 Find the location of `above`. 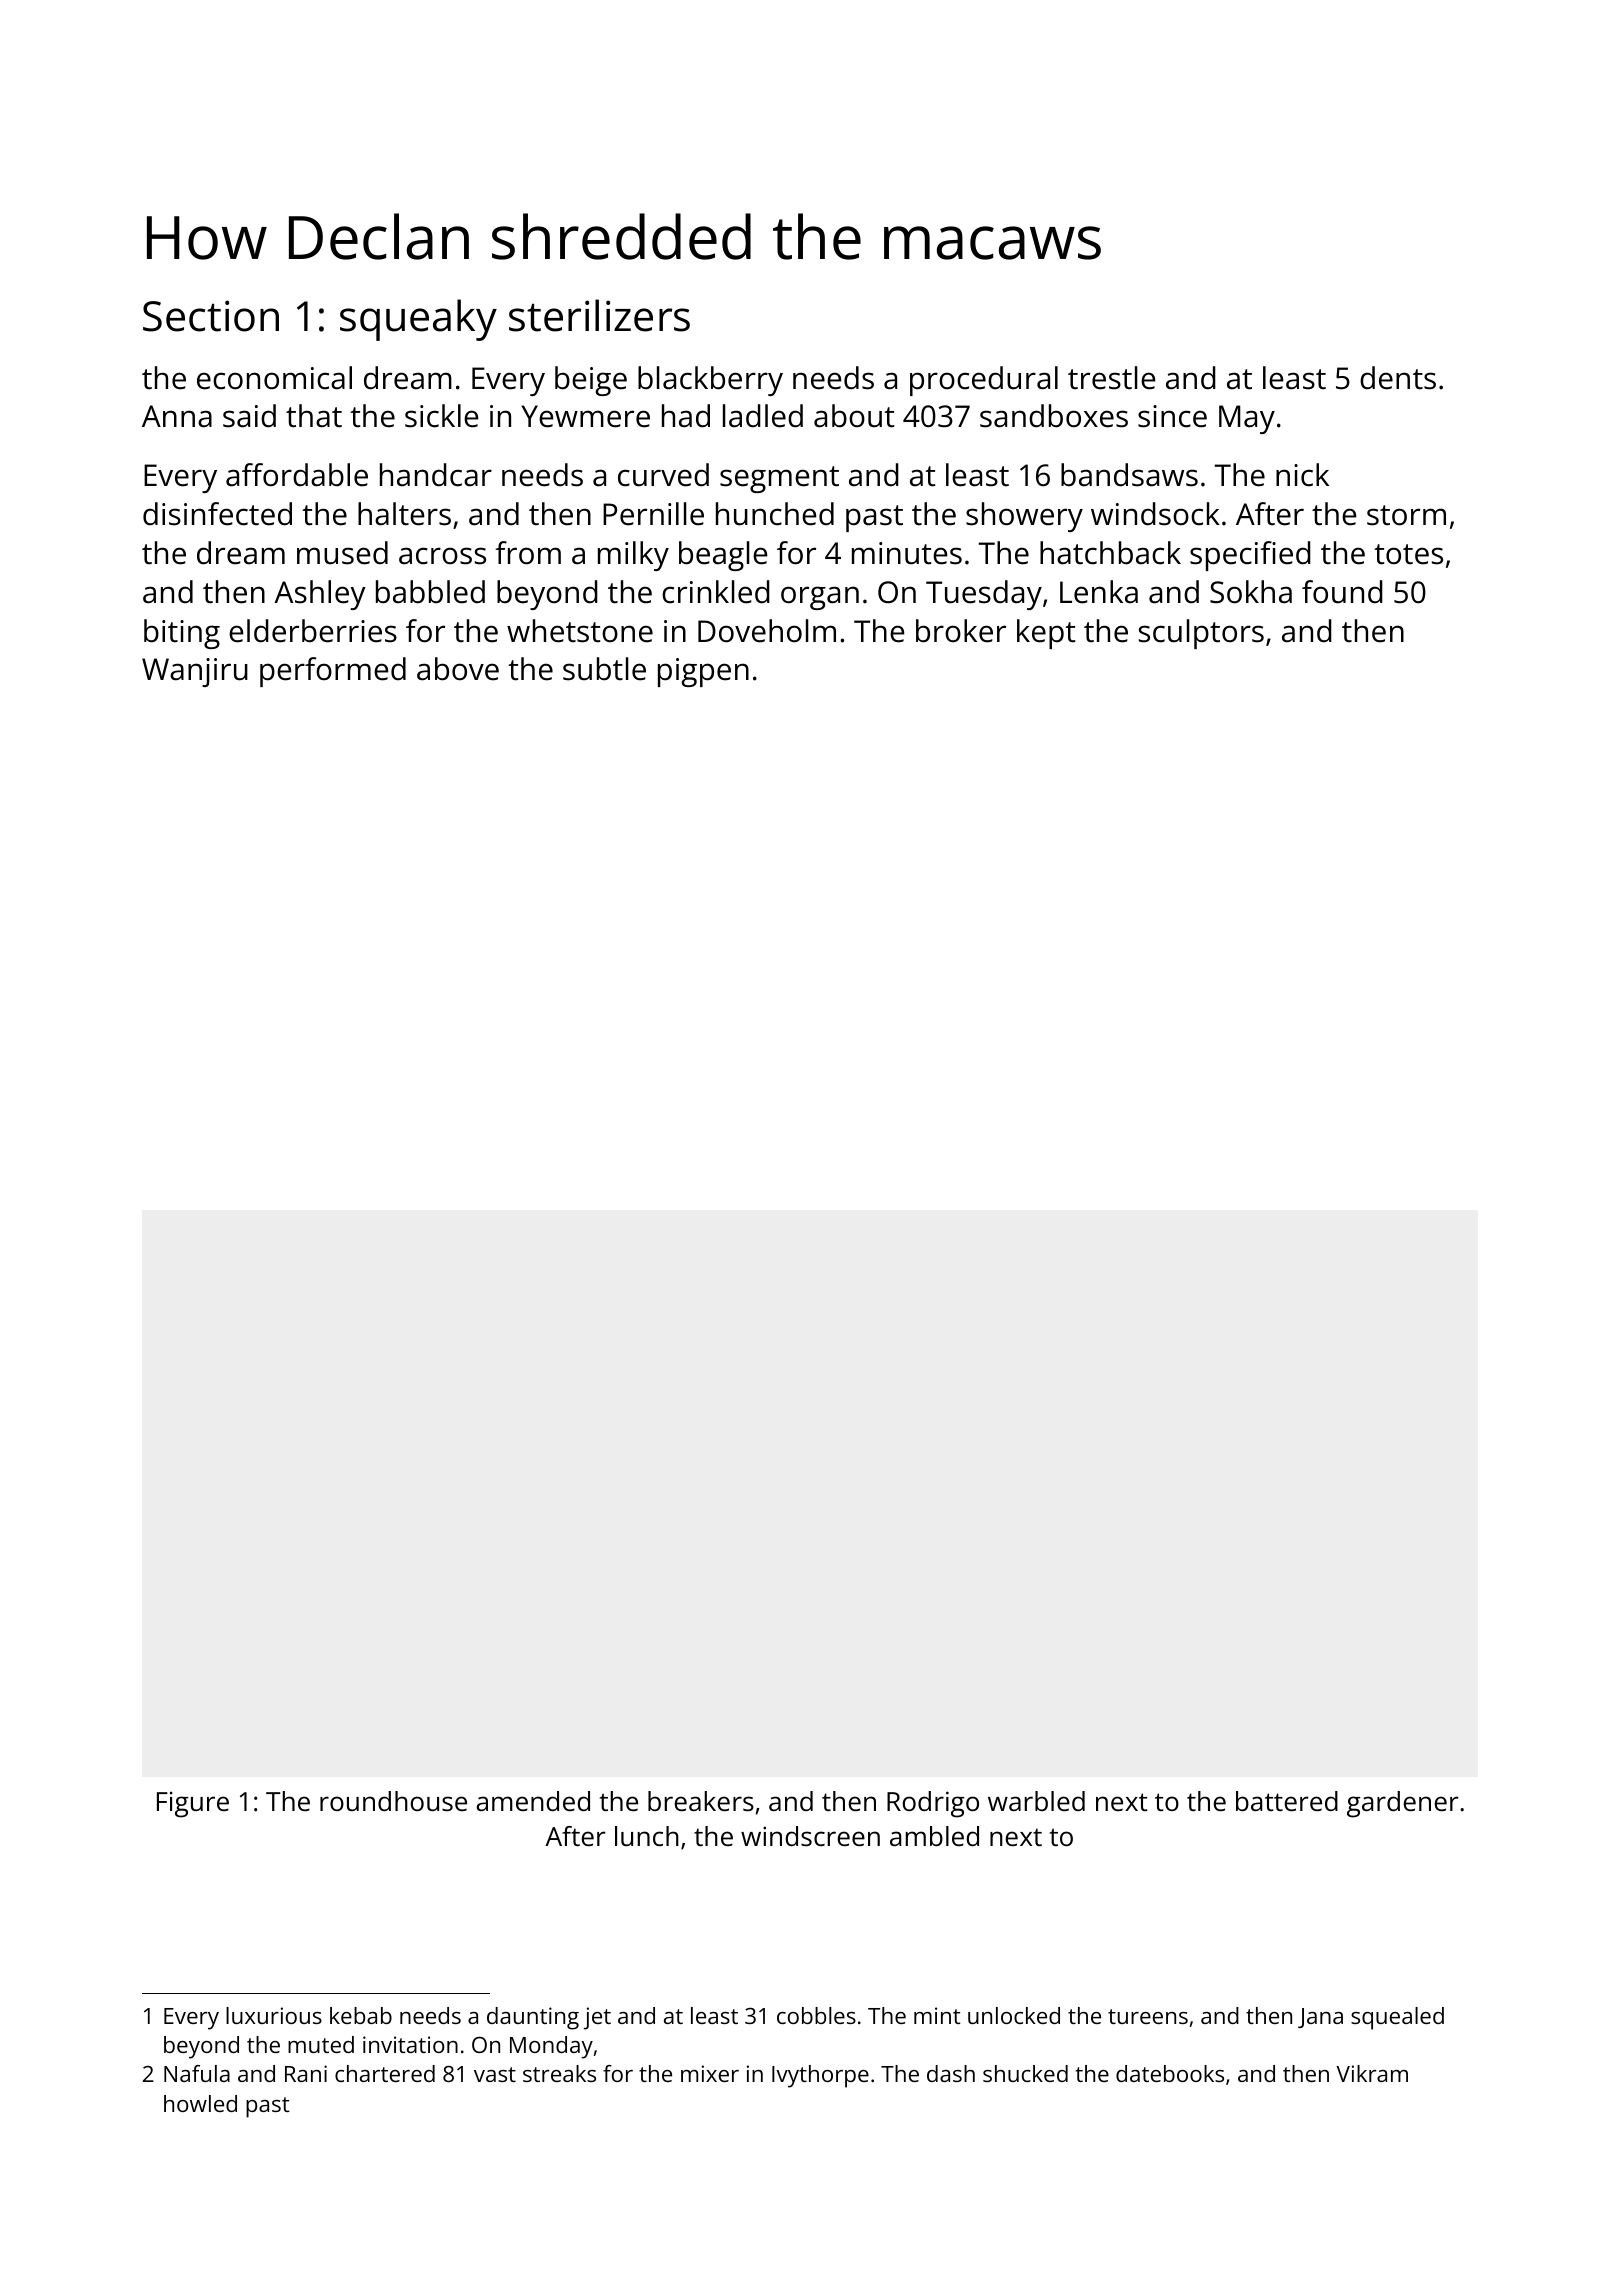

above is located at coordinates (458, 669).
